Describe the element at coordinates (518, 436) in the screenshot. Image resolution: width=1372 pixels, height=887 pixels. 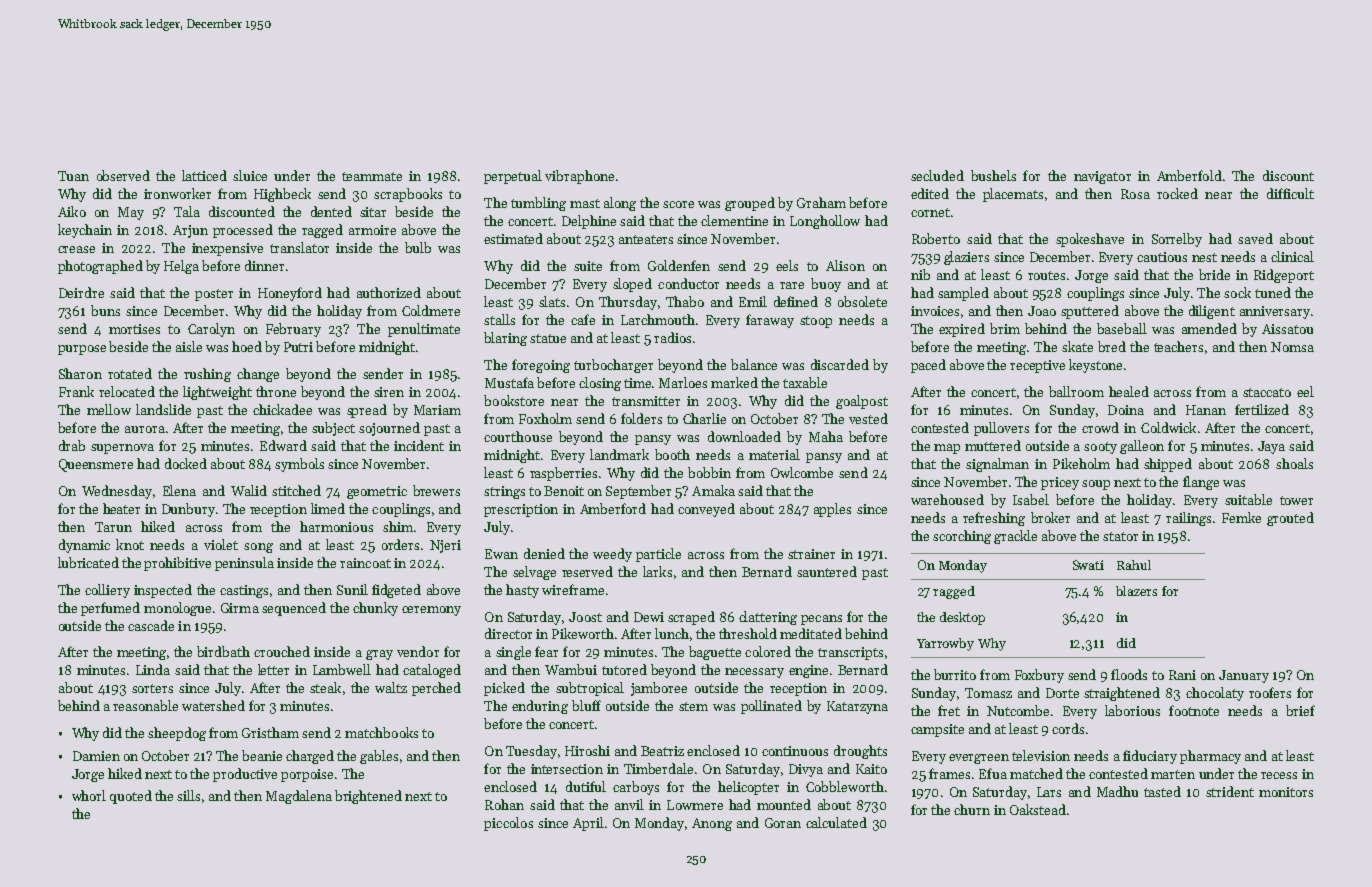
I see `courthouse` at that location.
